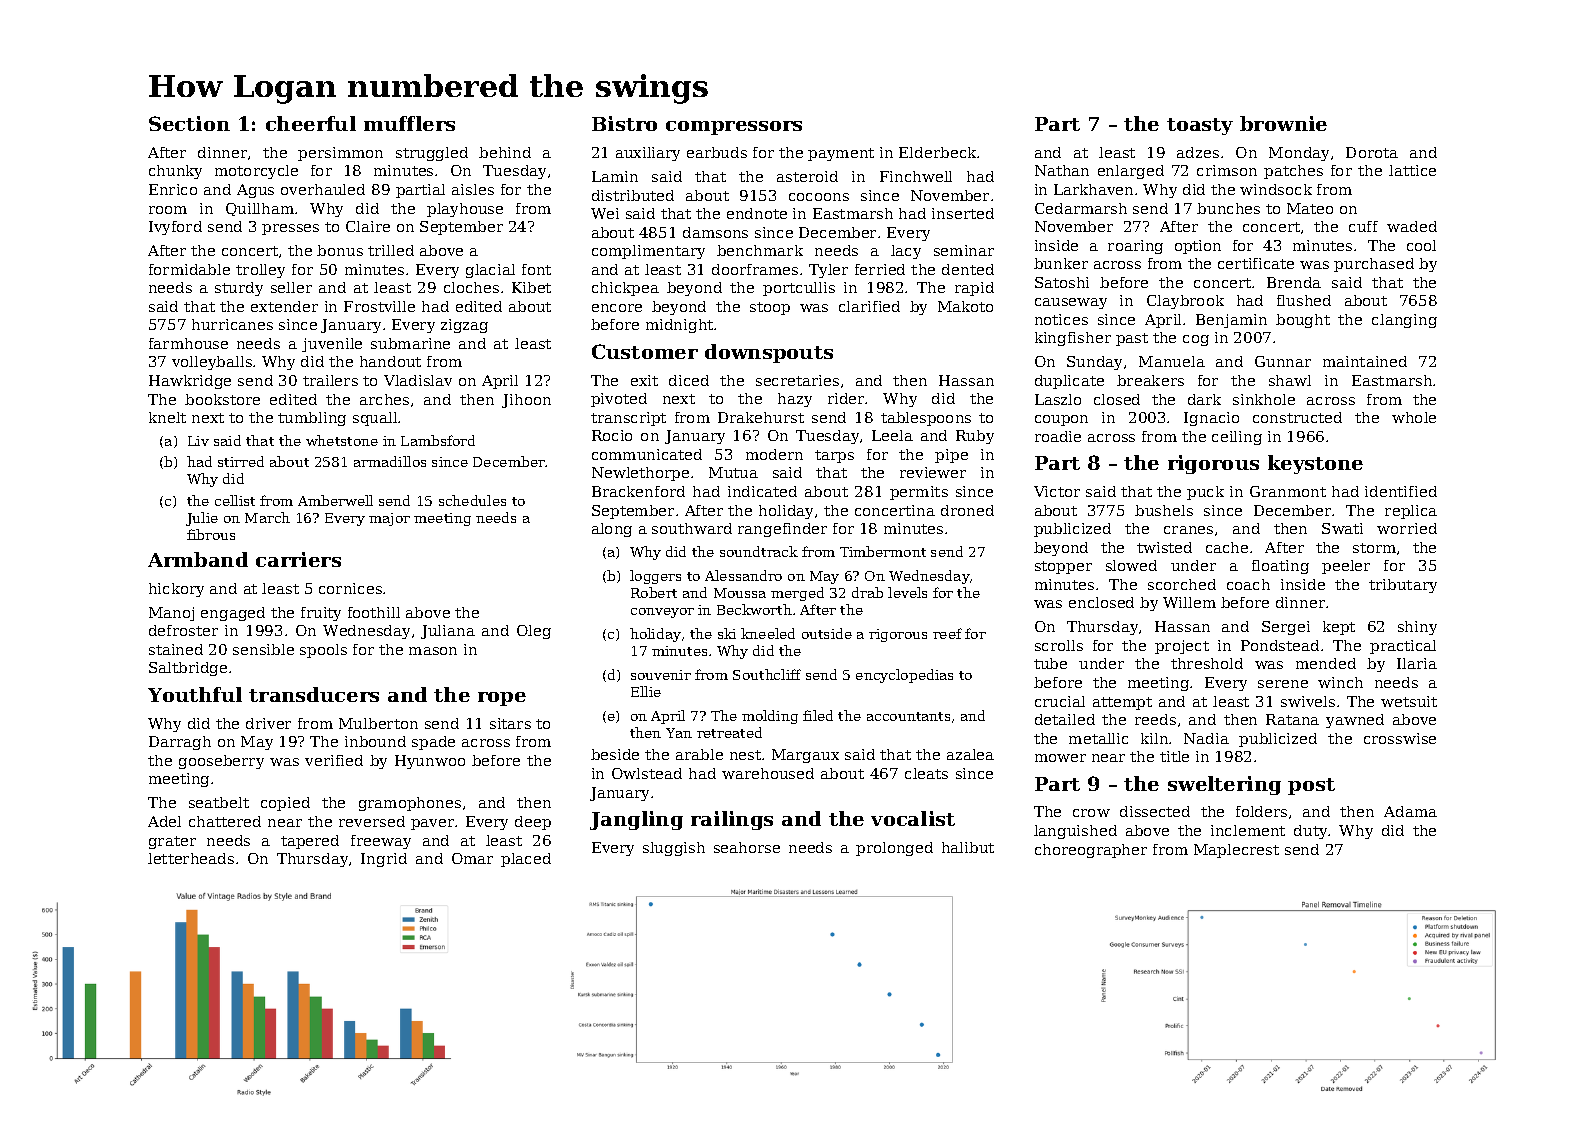 Image resolution: width=1586 pixels, height=1122 pixels. What do you see at coordinates (1211, 419) in the screenshot?
I see `Ignacio` at bounding box center [1211, 419].
